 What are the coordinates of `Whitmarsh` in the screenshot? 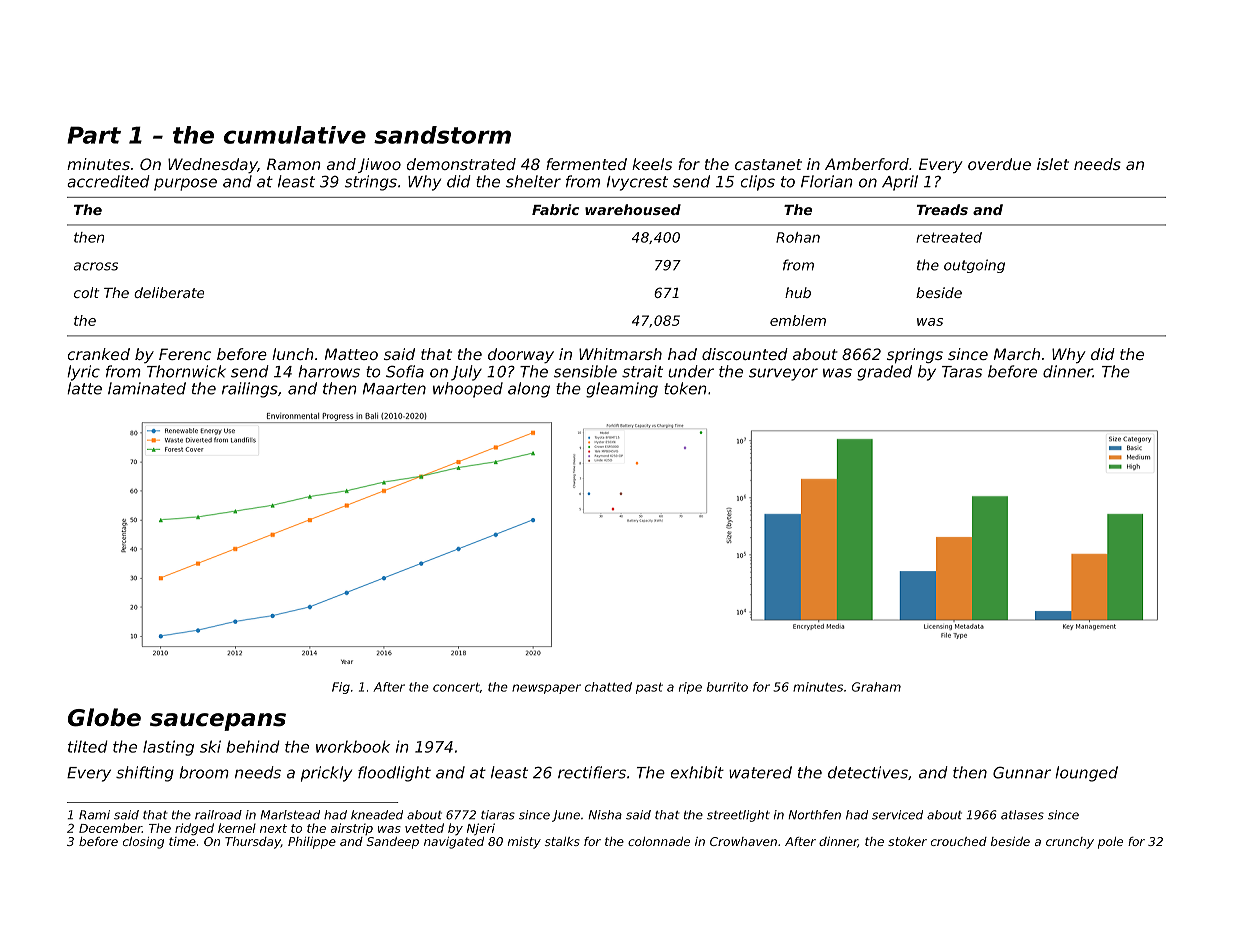 It's located at (620, 354).
